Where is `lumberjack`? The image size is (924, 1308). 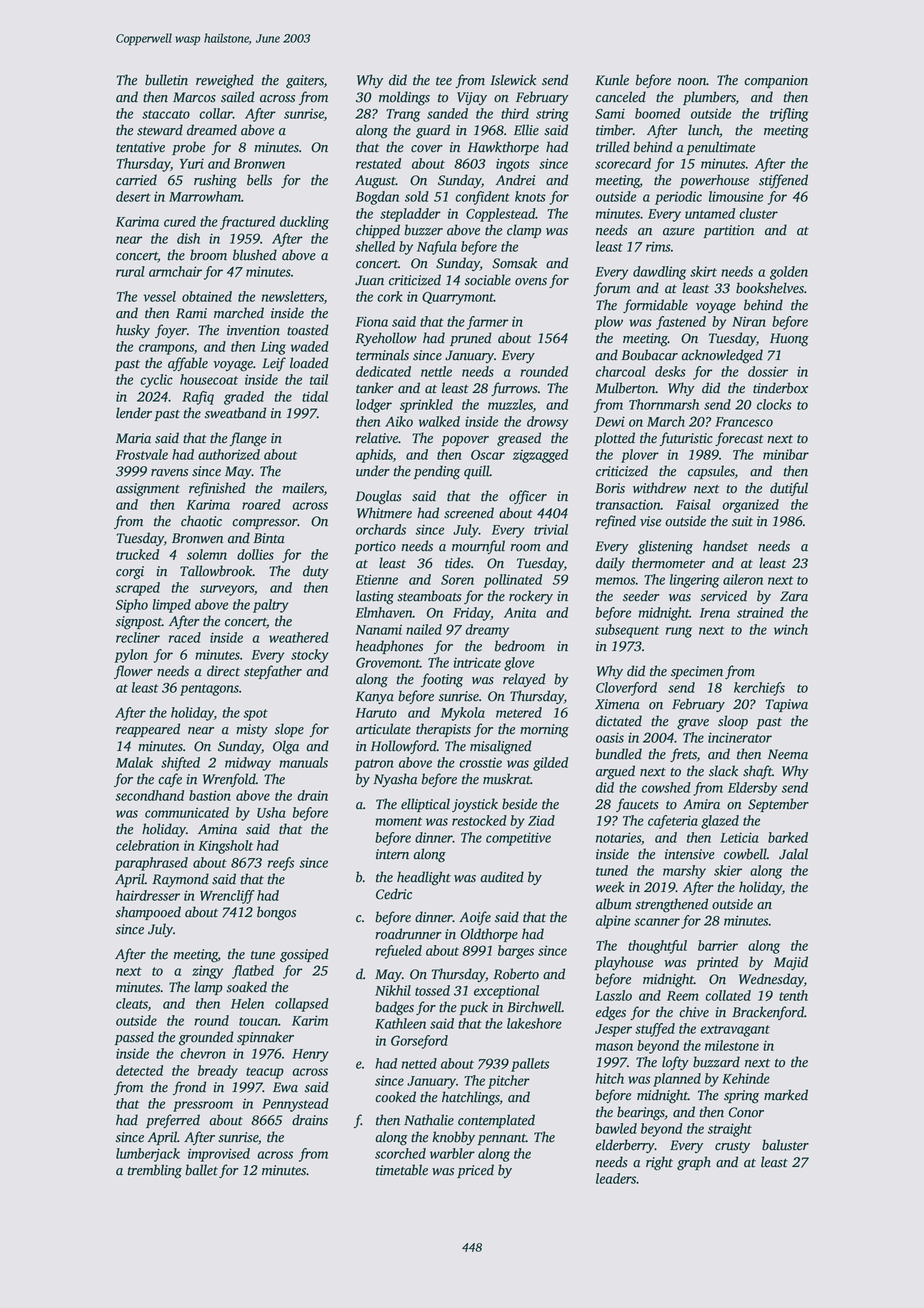
lumberjack is located at coordinates (148, 1155).
